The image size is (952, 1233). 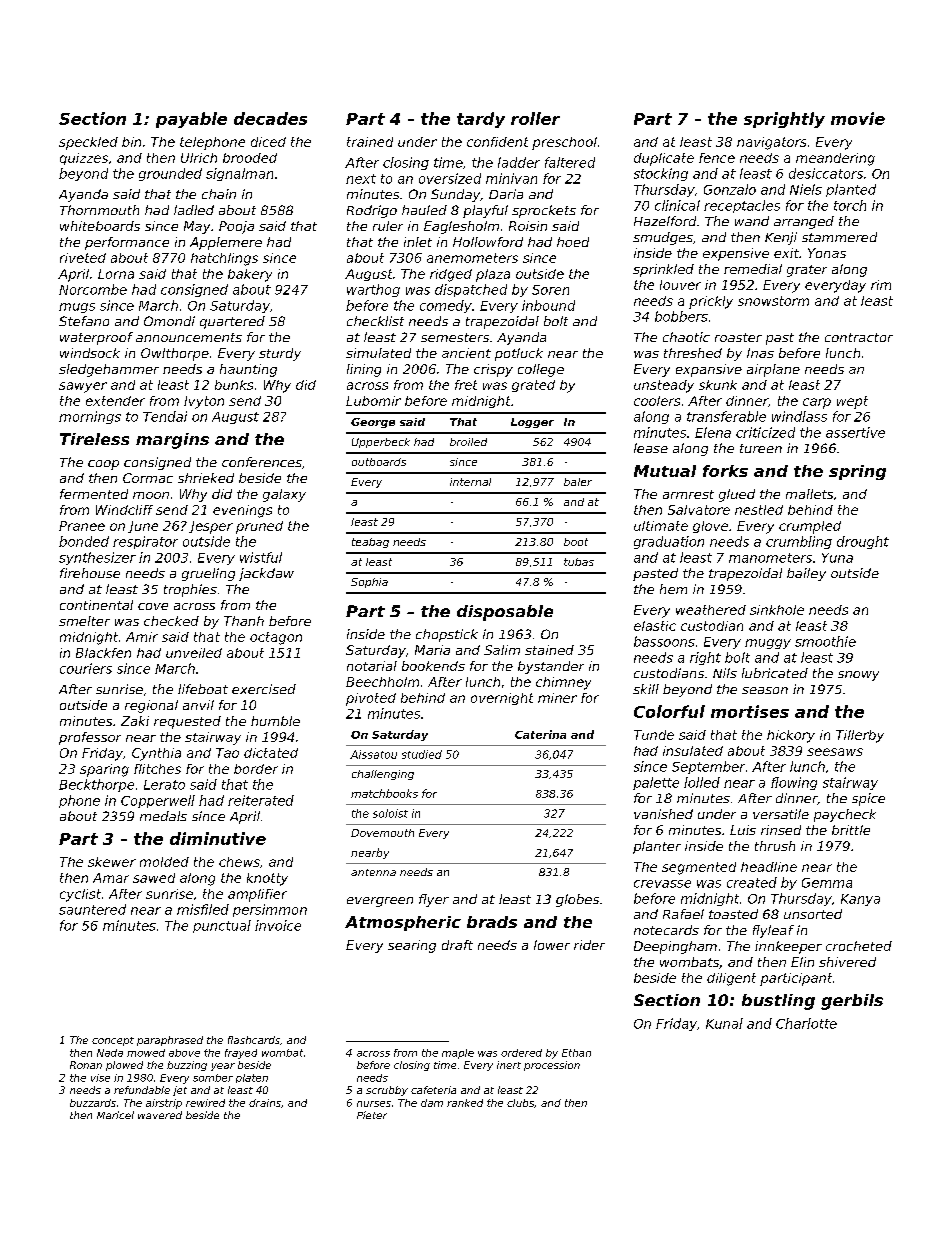 I want to click on Copperwell, so click(x=158, y=801).
